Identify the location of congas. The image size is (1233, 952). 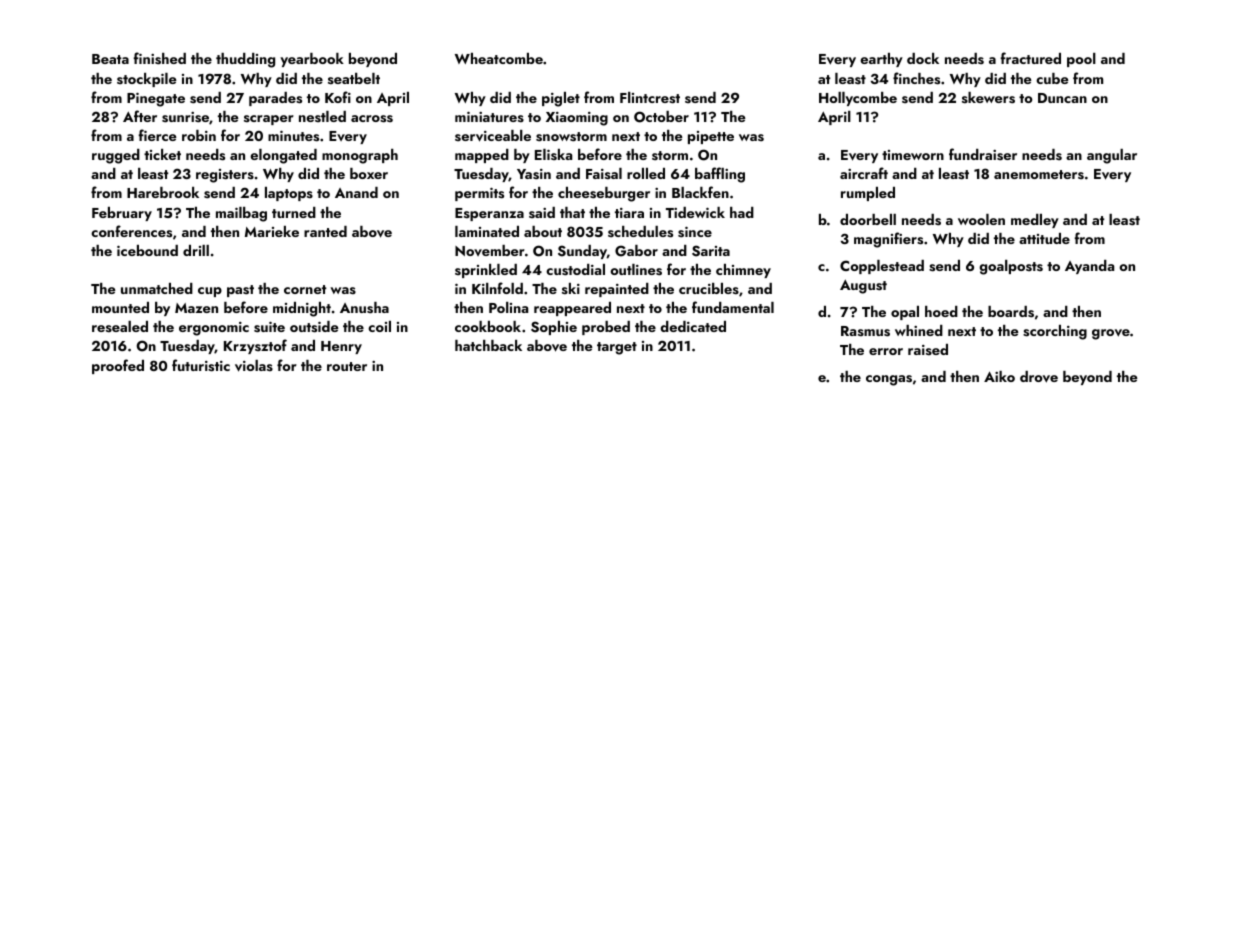
(889, 380).
